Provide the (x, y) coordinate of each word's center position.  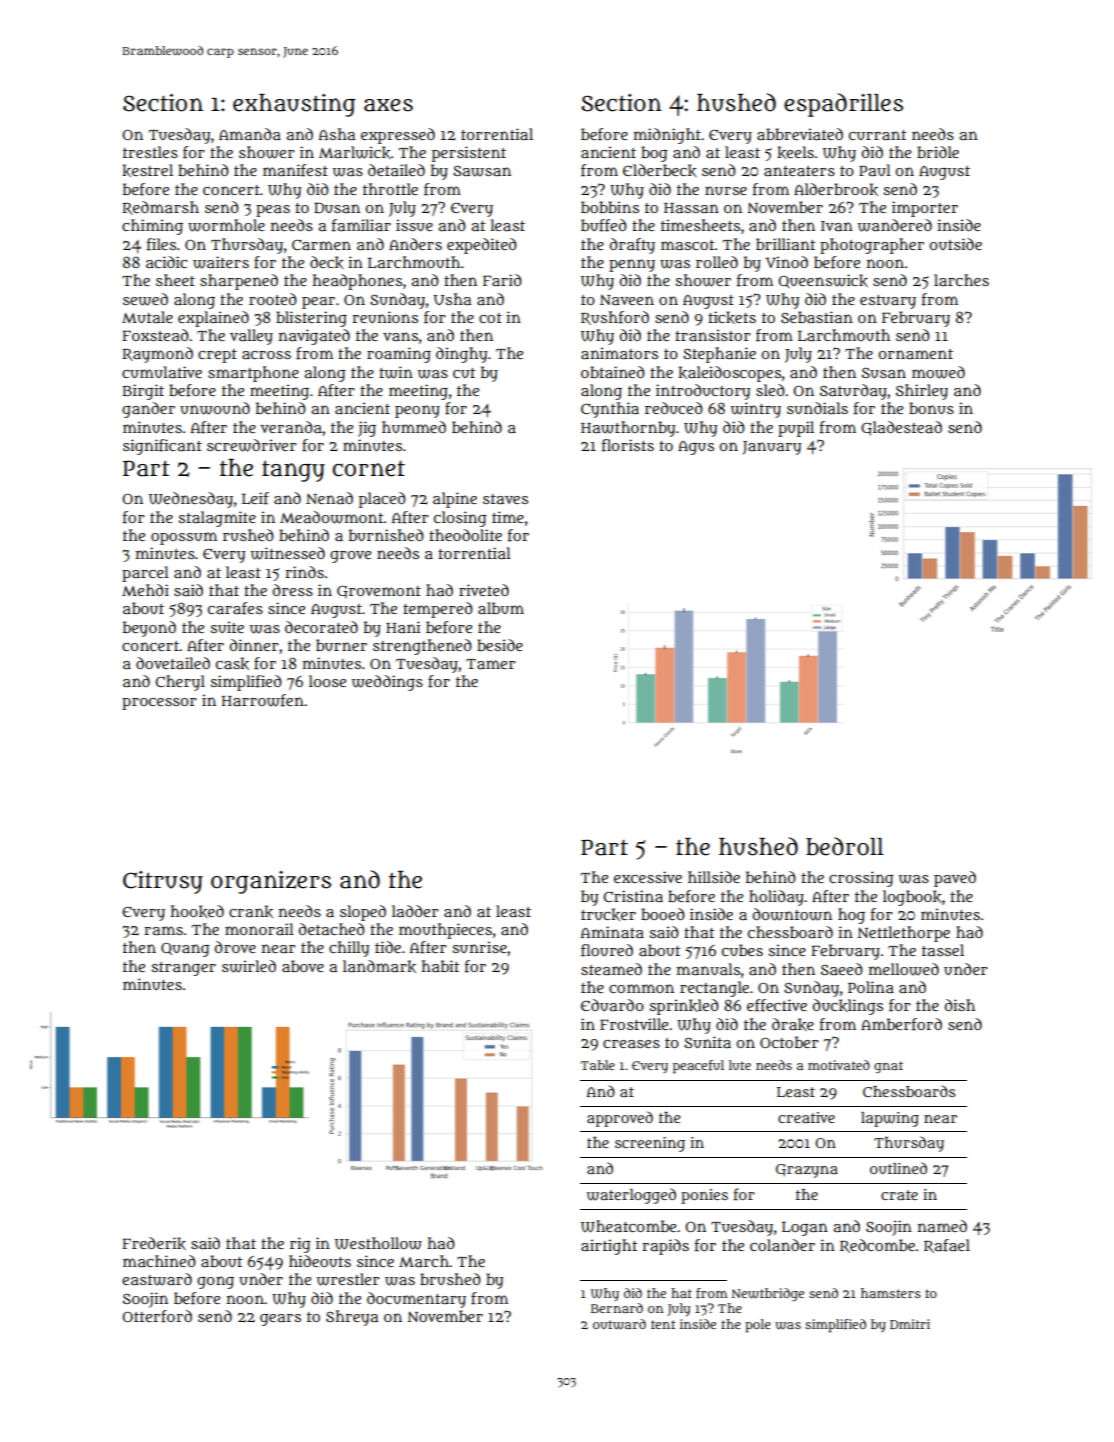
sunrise (479, 947)
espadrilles (843, 105)
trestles (150, 152)
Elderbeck (660, 170)
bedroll (845, 846)
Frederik (154, 1243)
